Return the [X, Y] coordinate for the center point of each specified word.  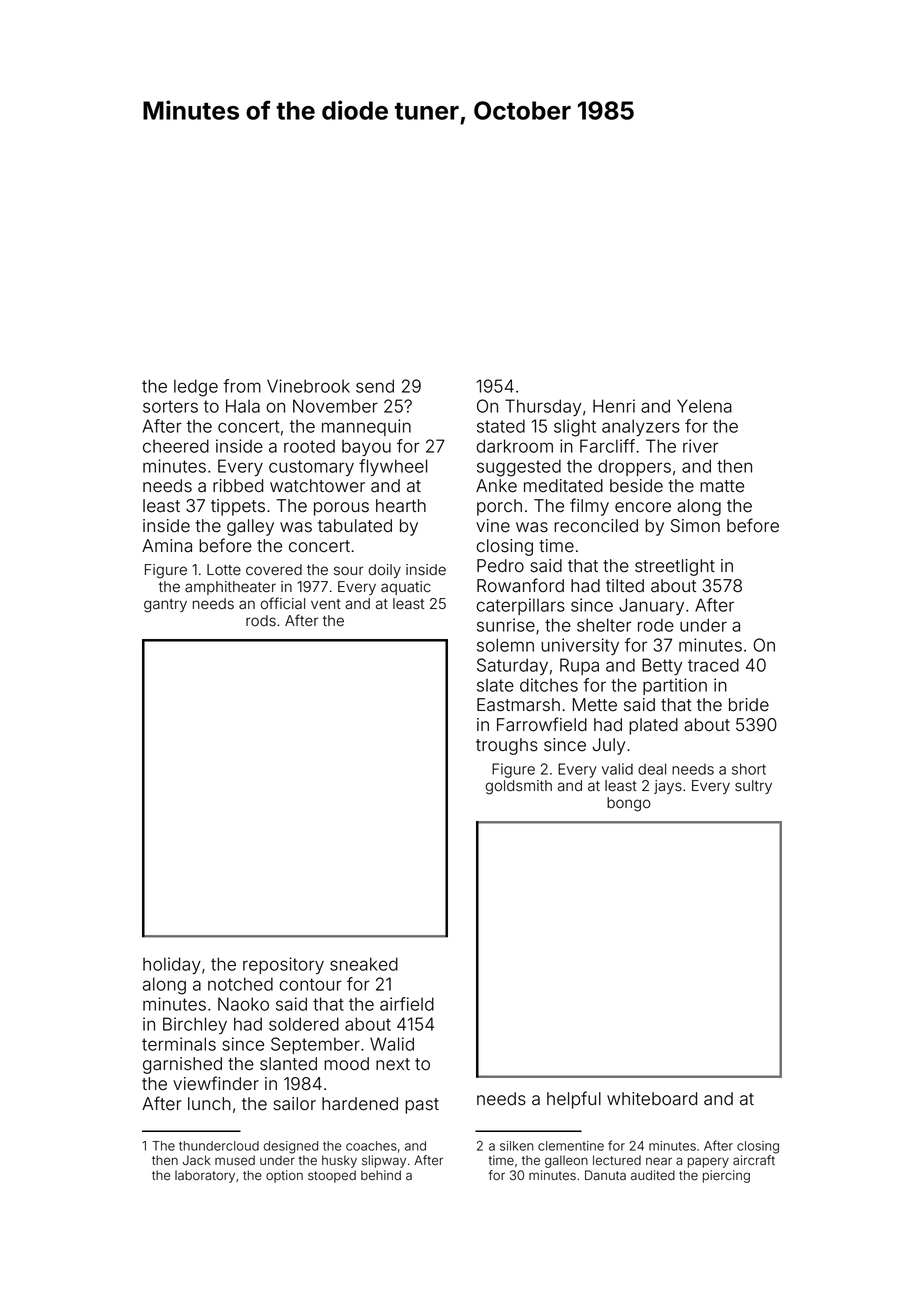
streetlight [675, 567]
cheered [176, 446]
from [242, 386]
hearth [401, 506]
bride [749, 705]
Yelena [704, 406]
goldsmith [518, 787]
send [375, 386]
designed [291, 1147]
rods [261, 621]
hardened [360, 1104]
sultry [753, 787]
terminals [179, 1044]
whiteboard [652, 1099]
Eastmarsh [518, 705]
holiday [172, 965]
